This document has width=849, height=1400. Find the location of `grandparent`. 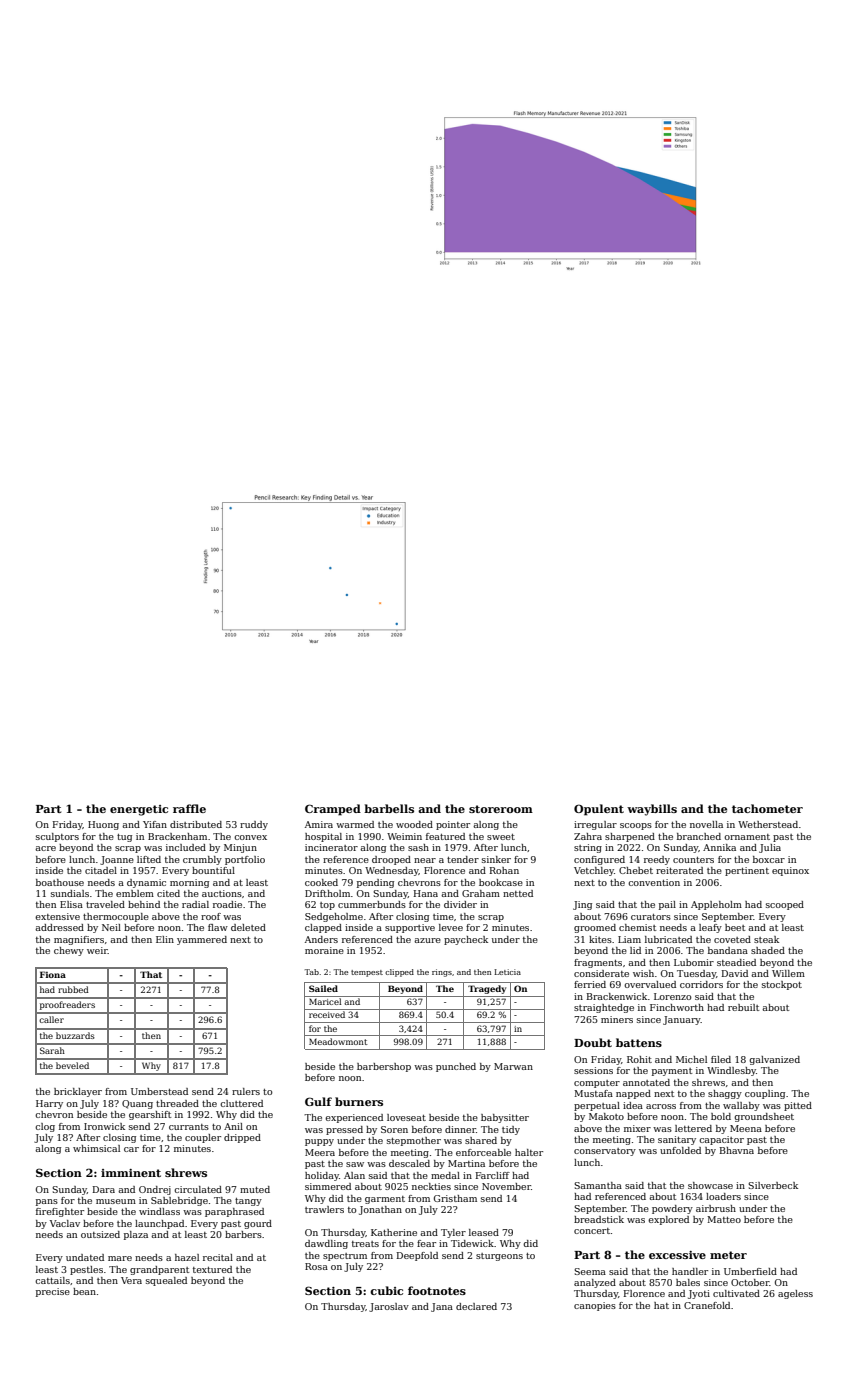

grandparent is located at coordinates (159, 1270).
